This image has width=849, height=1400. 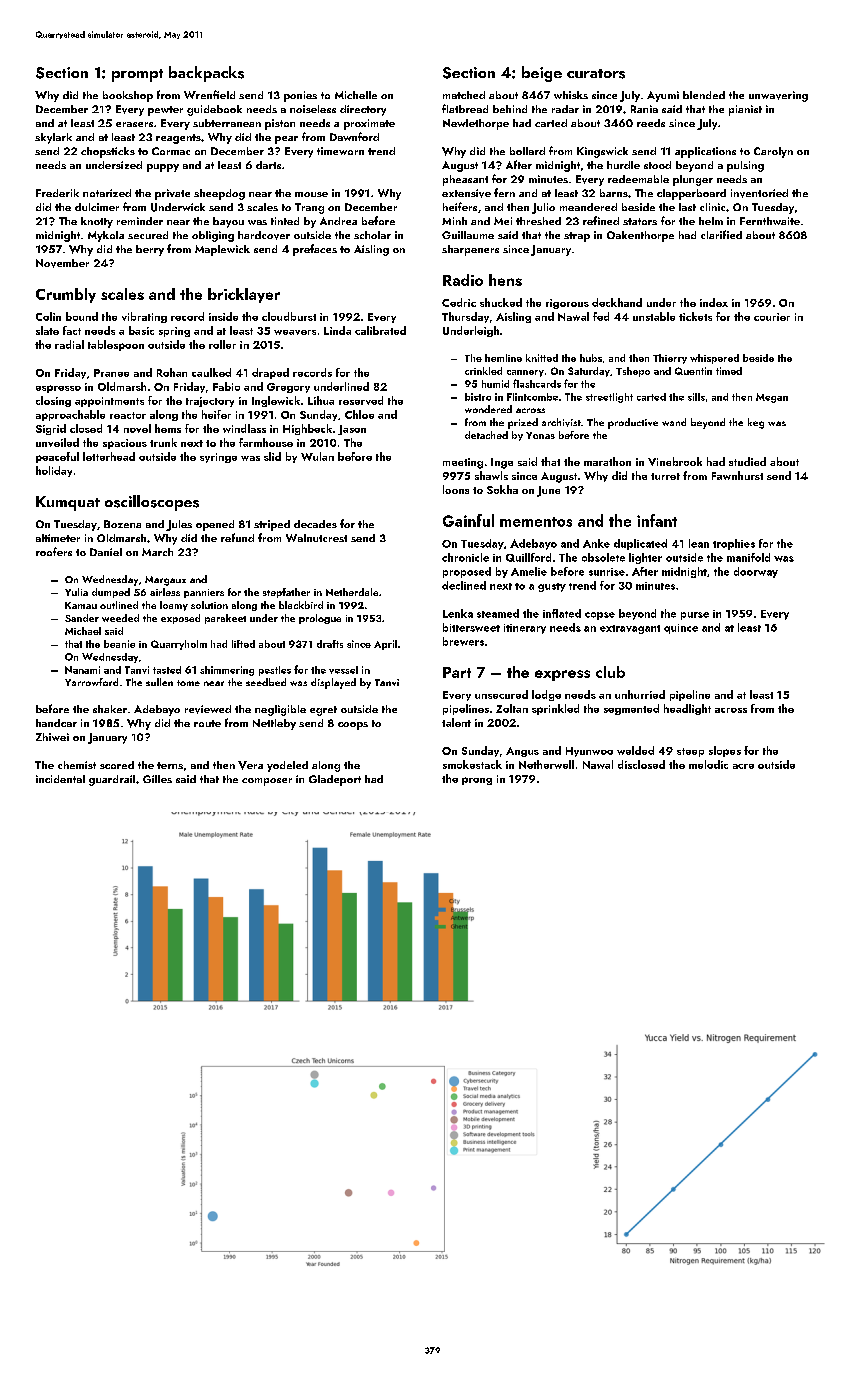 I want to click on prong, so click(x=477, y=781).
